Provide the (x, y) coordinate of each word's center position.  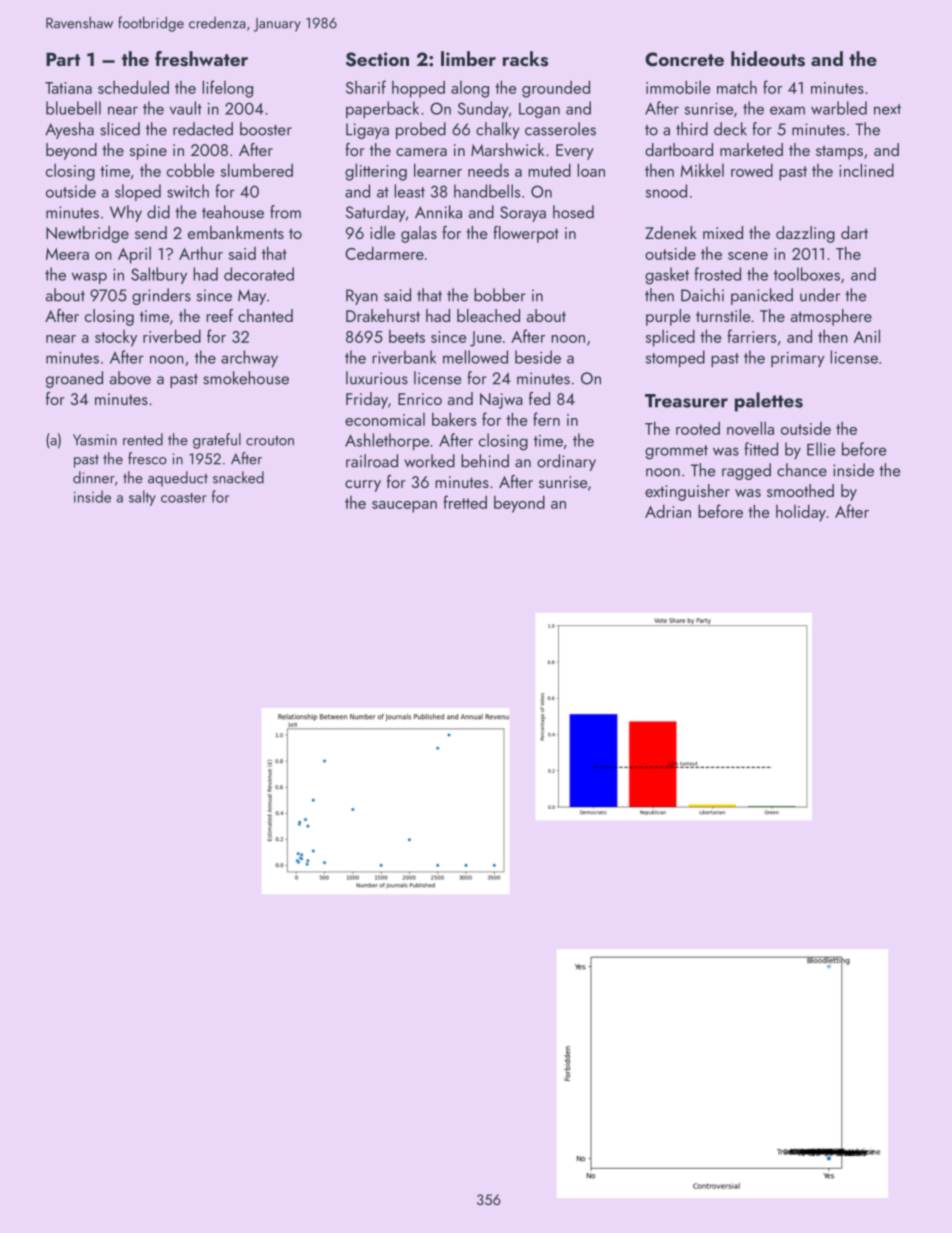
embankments (236, 232)
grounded (556, 89)
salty (142, 498)
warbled (839, 108)
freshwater (201, 59)
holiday (801, 513)
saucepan (404, 507)
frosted (717, 274)
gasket (667, 276)
